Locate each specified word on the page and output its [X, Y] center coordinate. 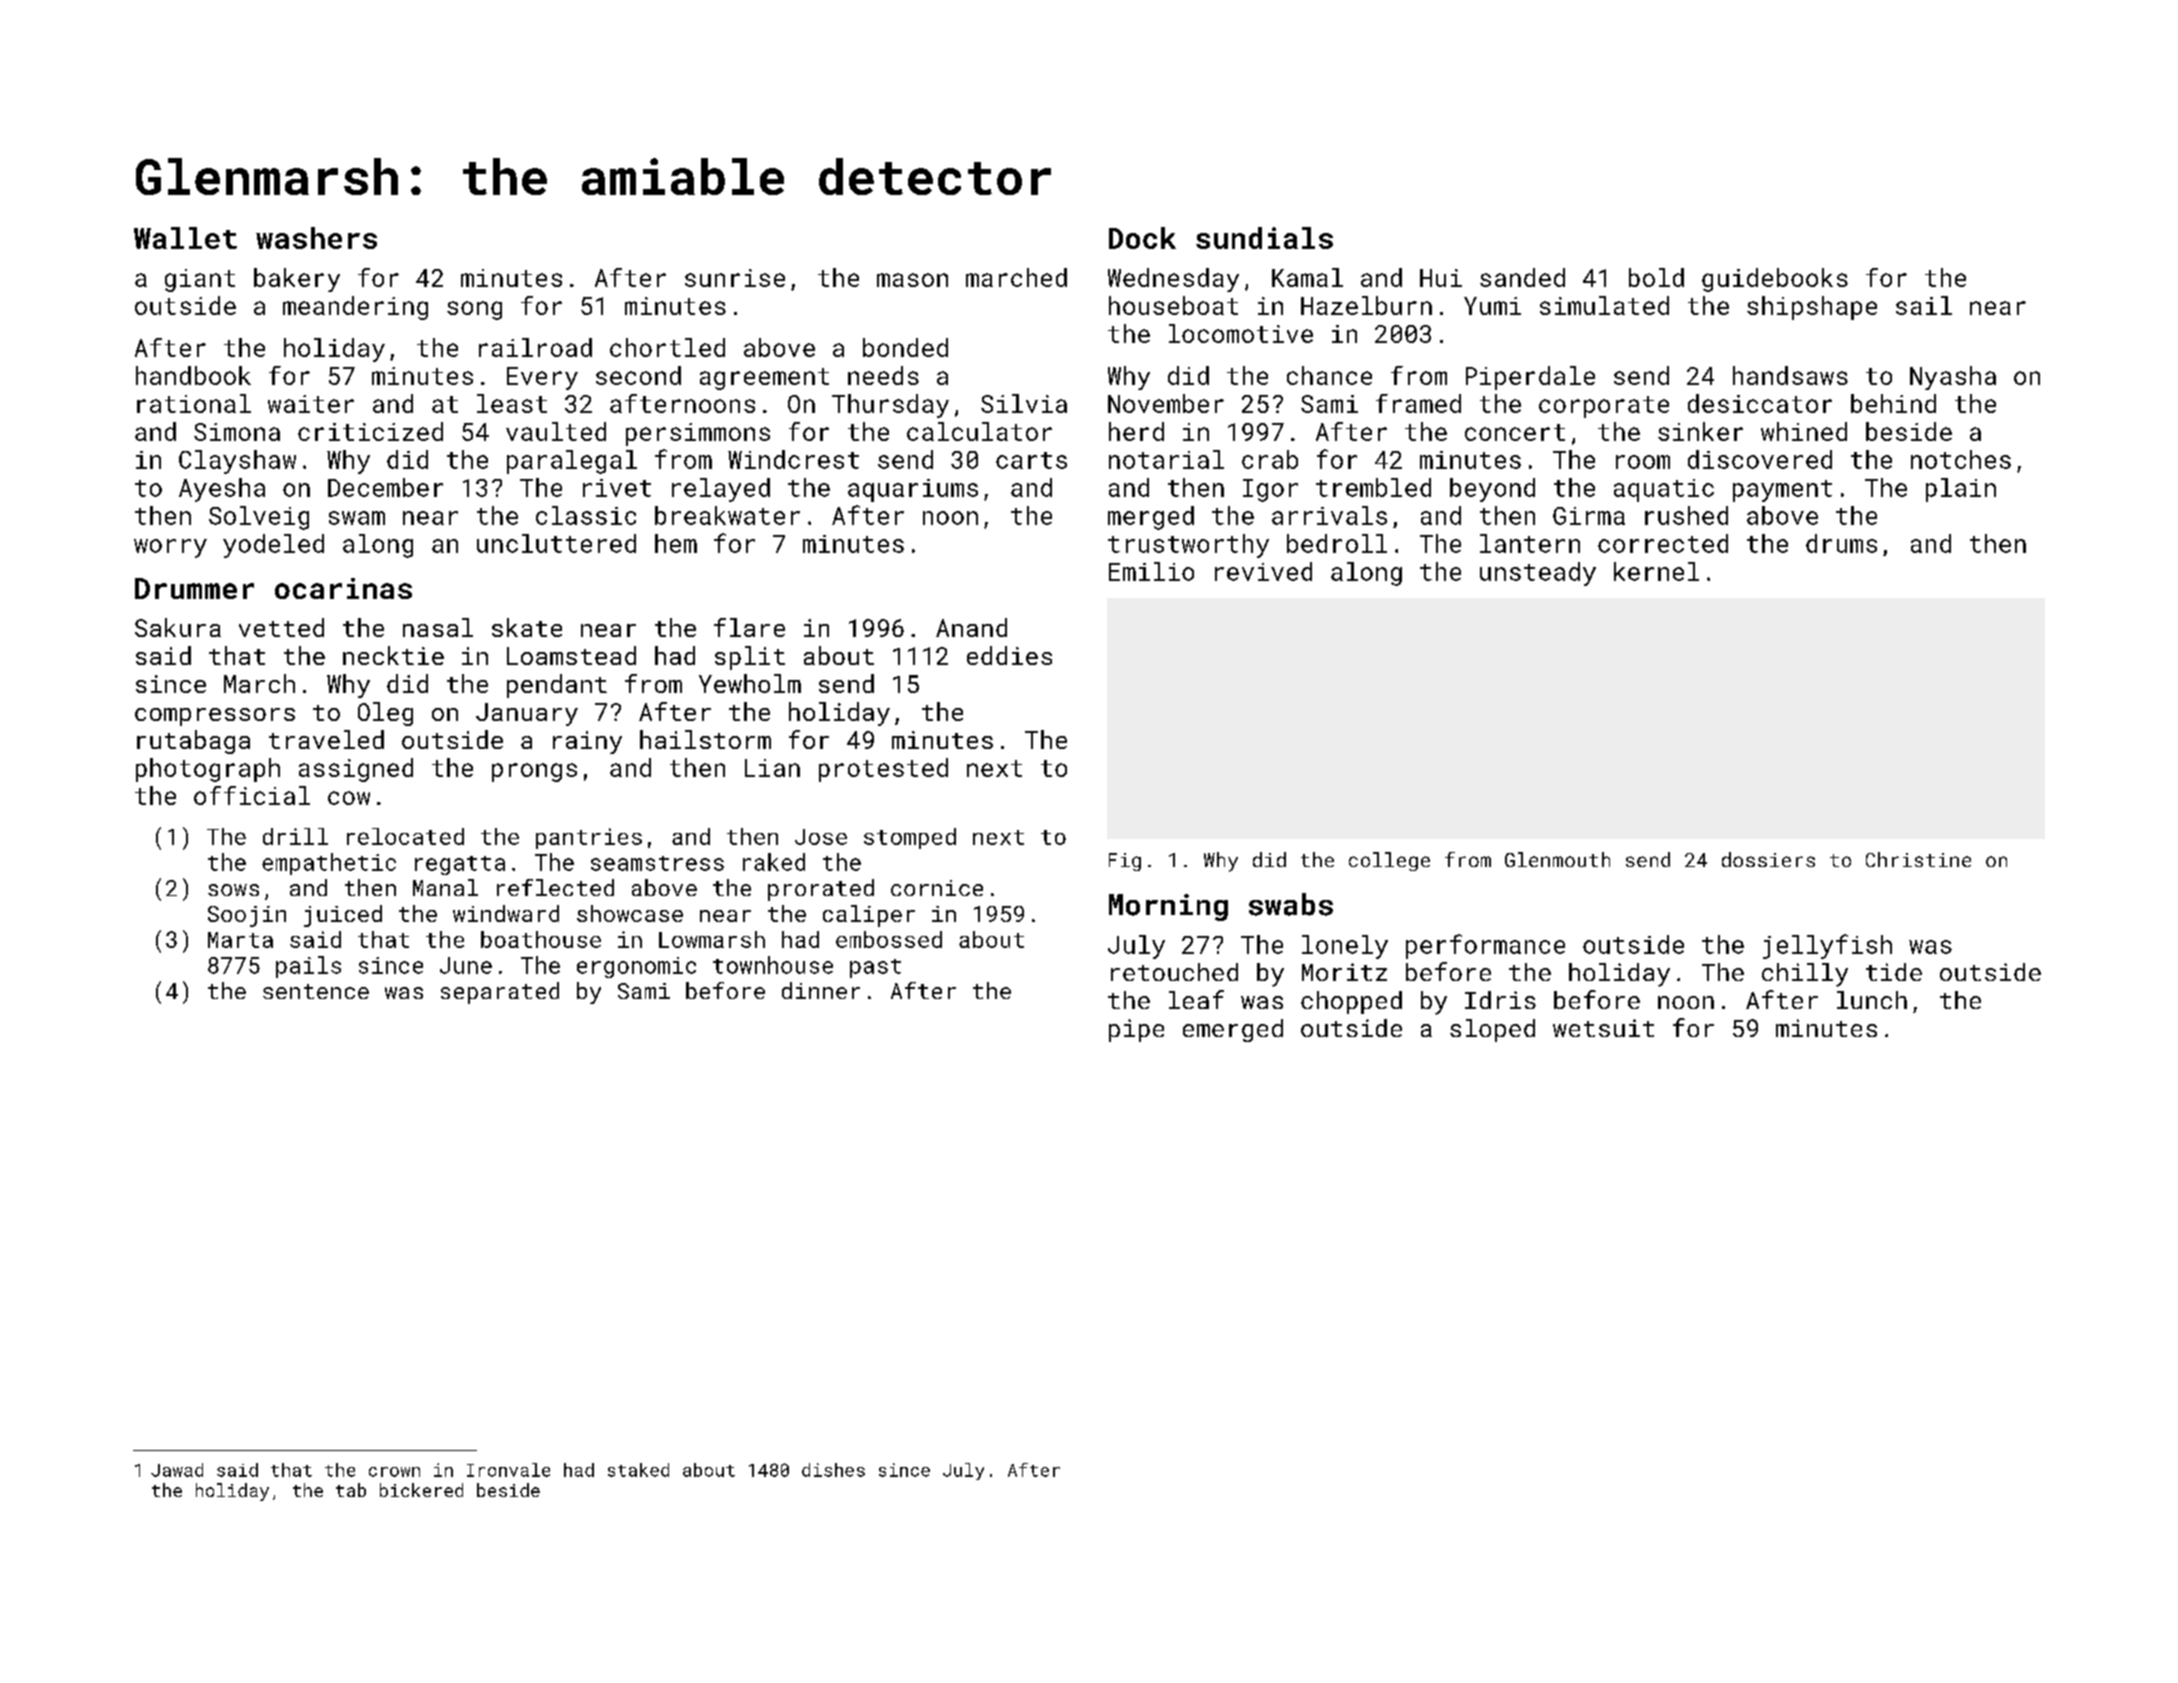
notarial [1166, 459]
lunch [1872, 1000]
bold [1656, 277]
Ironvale [508, 1470]
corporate [1604, 407]
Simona [237, 432]
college [1389, 861]
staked [638, 1470]
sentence [316, 991]
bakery [297, 280]
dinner [821, 990]
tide [1894, 972]
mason [912, 280]
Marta [240, 940]
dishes [833, 1470]
